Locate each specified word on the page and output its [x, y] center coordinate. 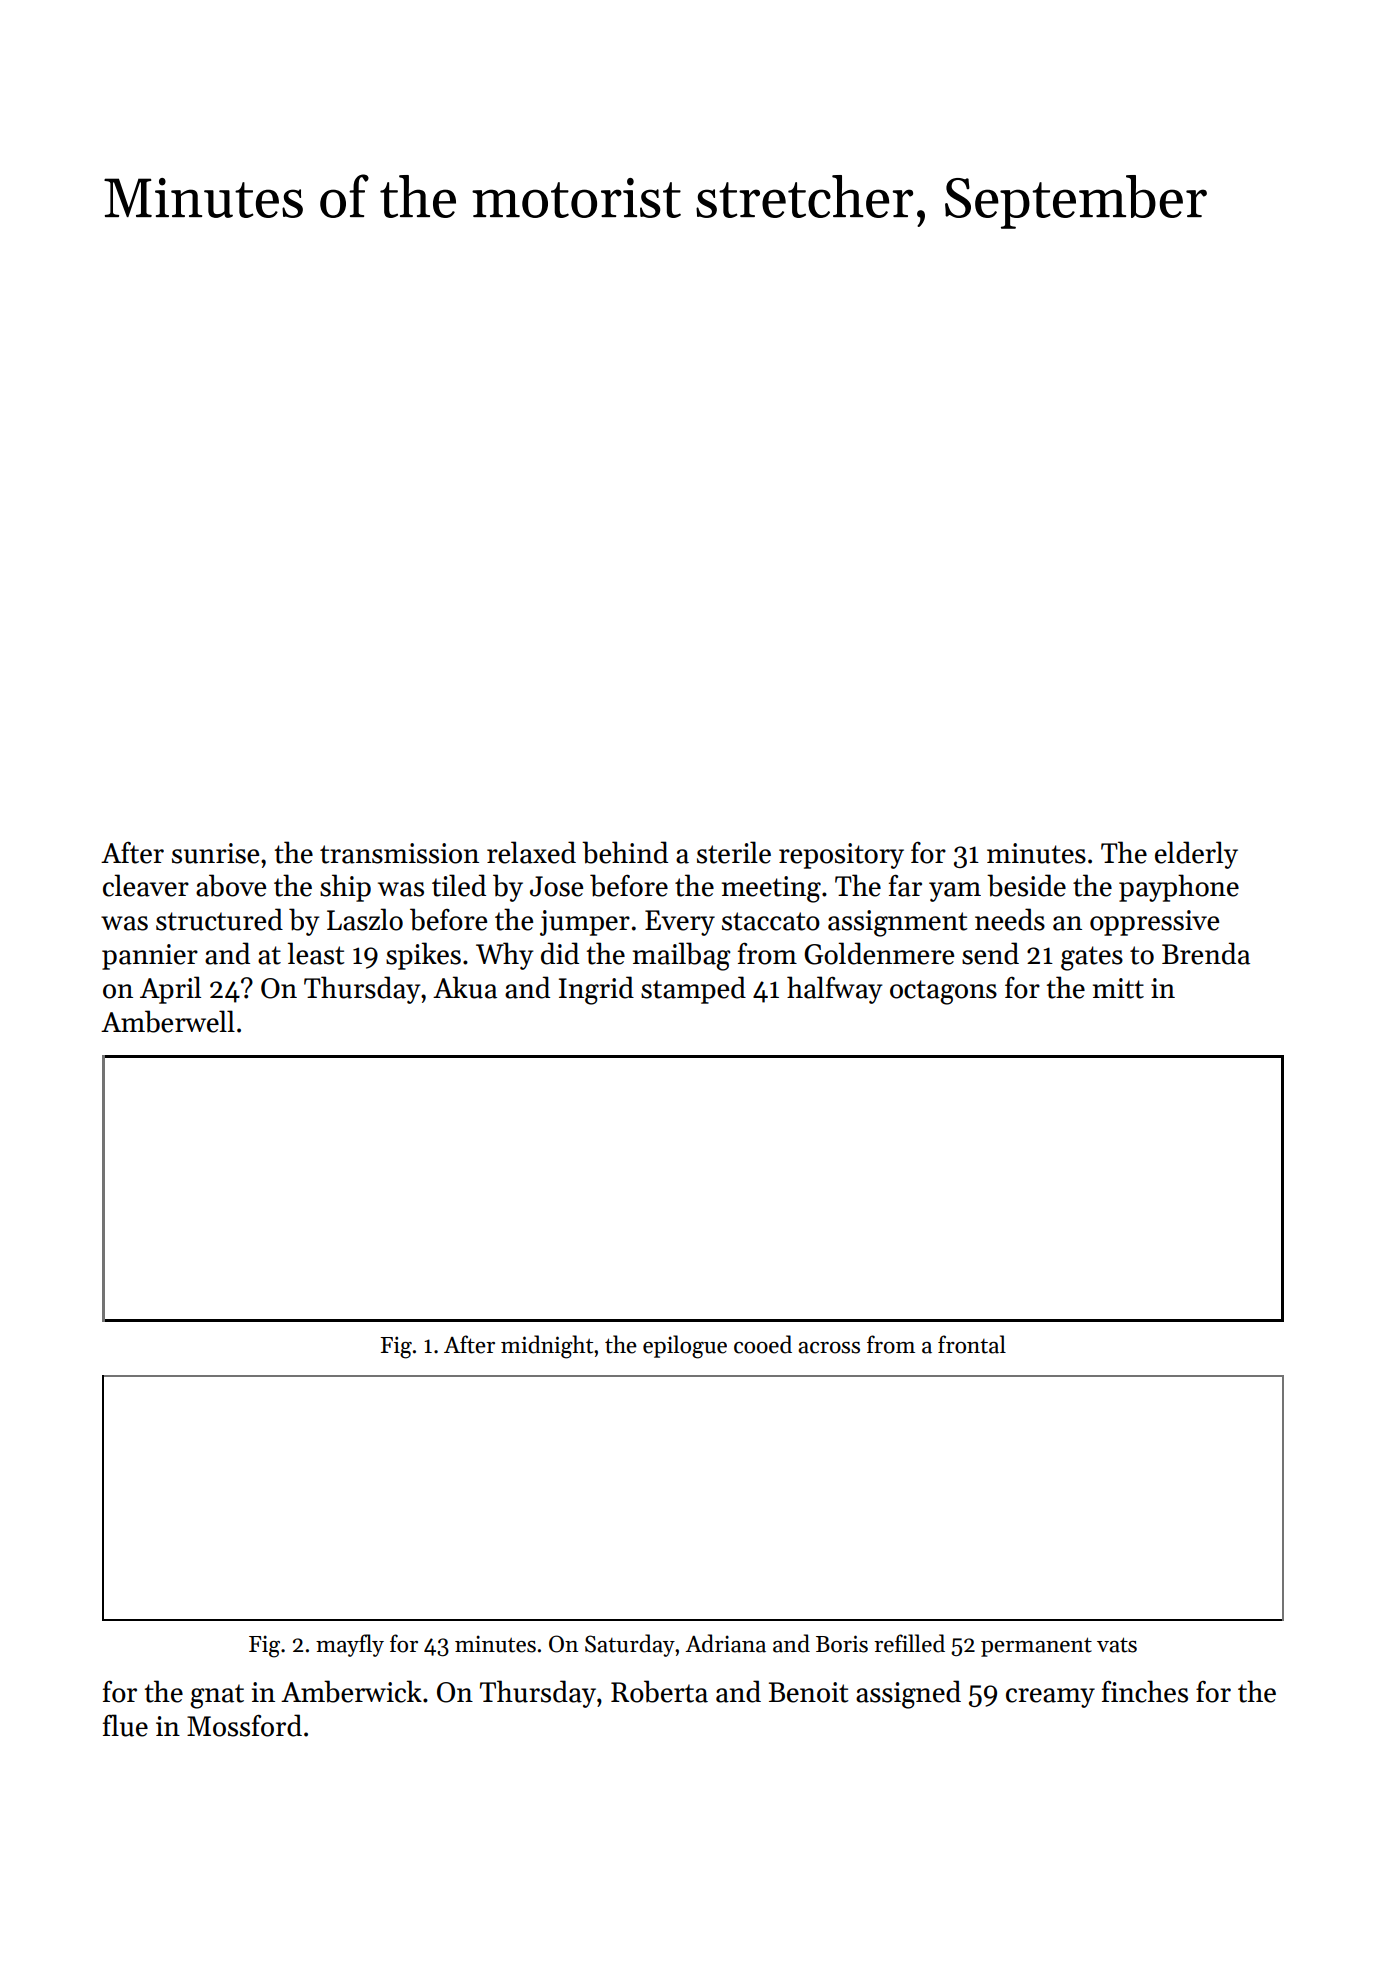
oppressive [1154, 923]
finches [1145, 1691]
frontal [972, 1344]
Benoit [808, 1692]
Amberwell [168, 1021]
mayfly [350, 1645]
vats [1117, 1645]
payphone [1179, 888]
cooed [763, 1344]
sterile [734, 852]
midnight [547, 1347]
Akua [465, 987]
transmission [399, 853]
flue [125, 1725]
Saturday [630, 1645]
